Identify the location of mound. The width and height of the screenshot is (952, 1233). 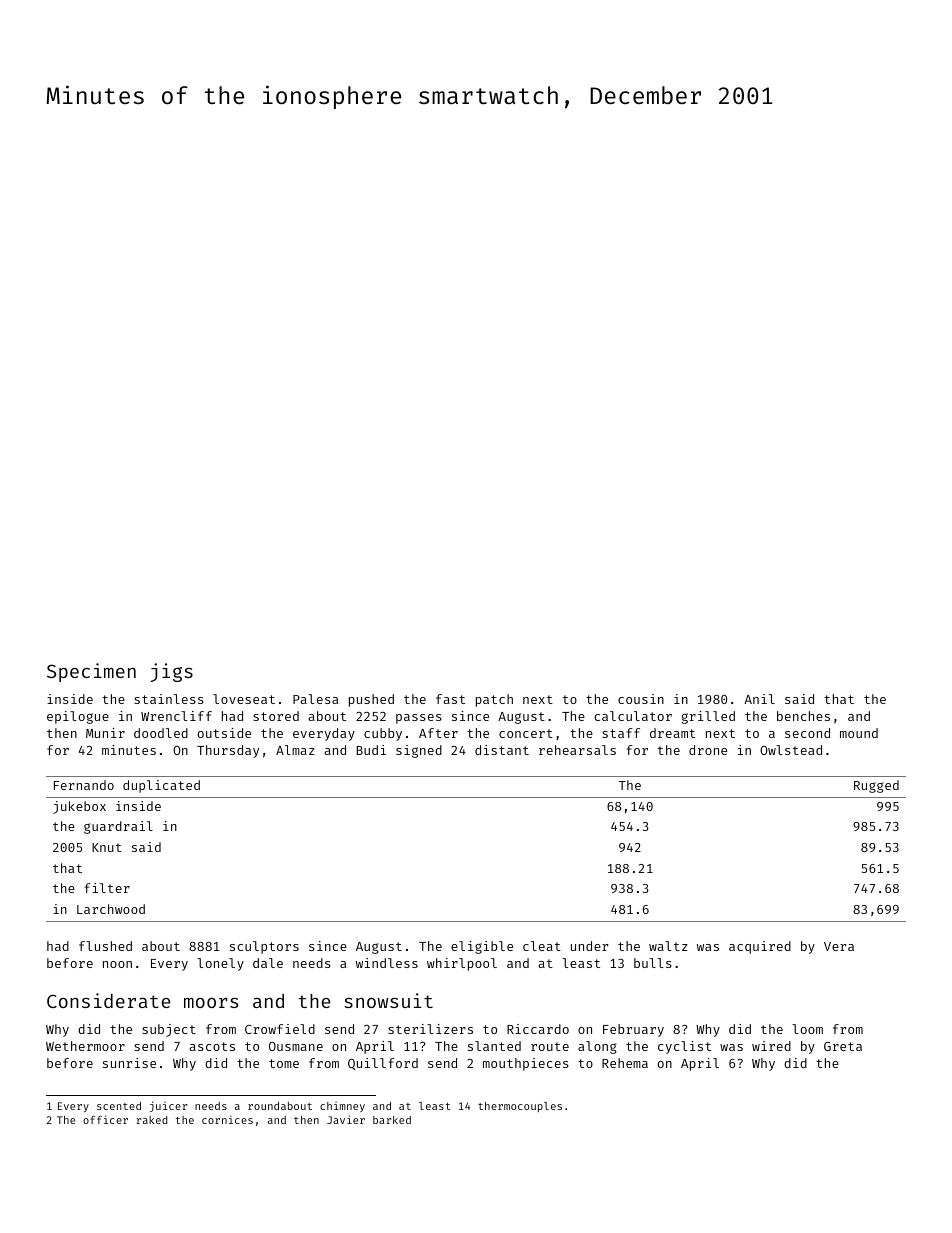
(859, 733).
